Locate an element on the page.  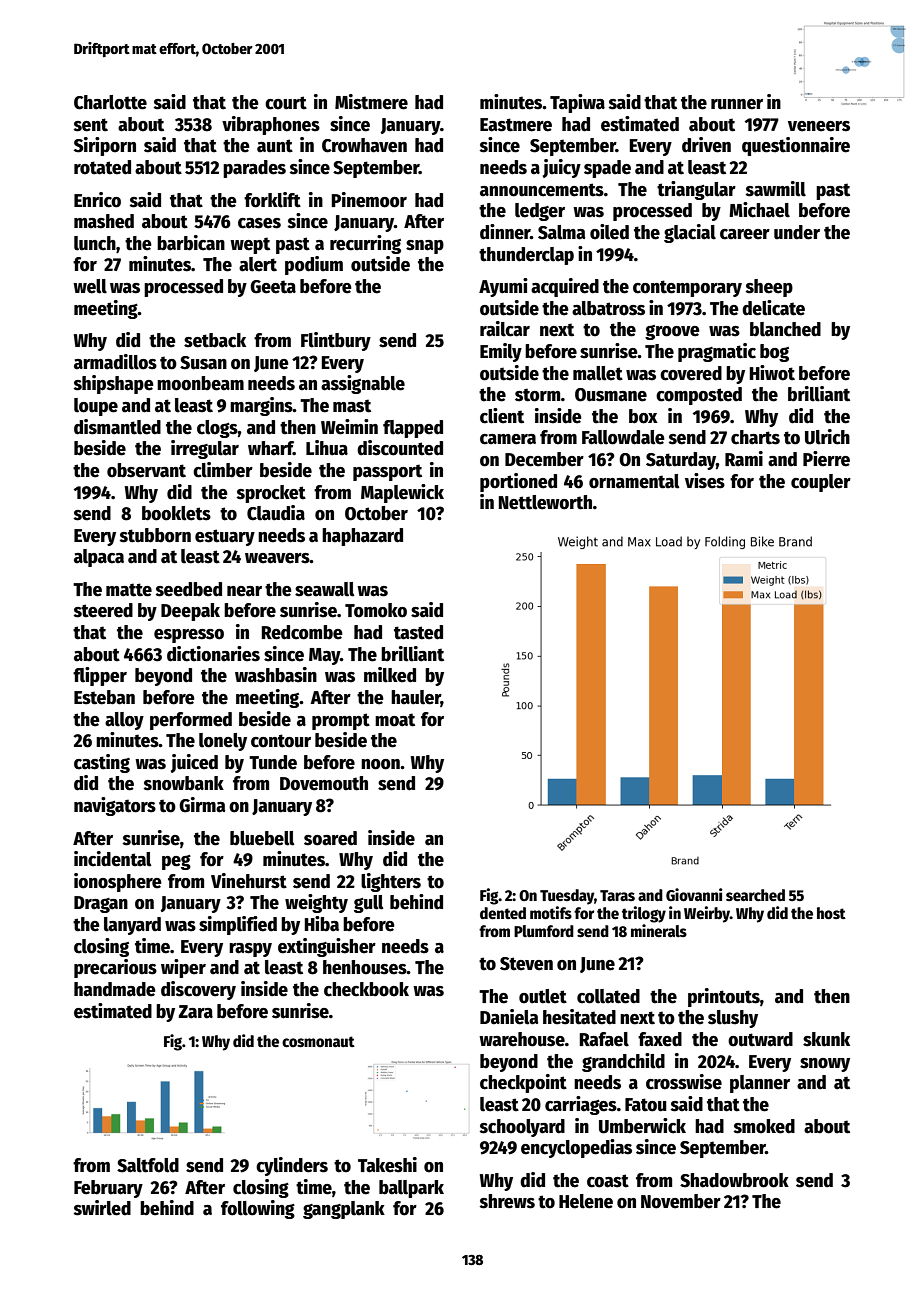
searched is located at coordinates (755, 895).
